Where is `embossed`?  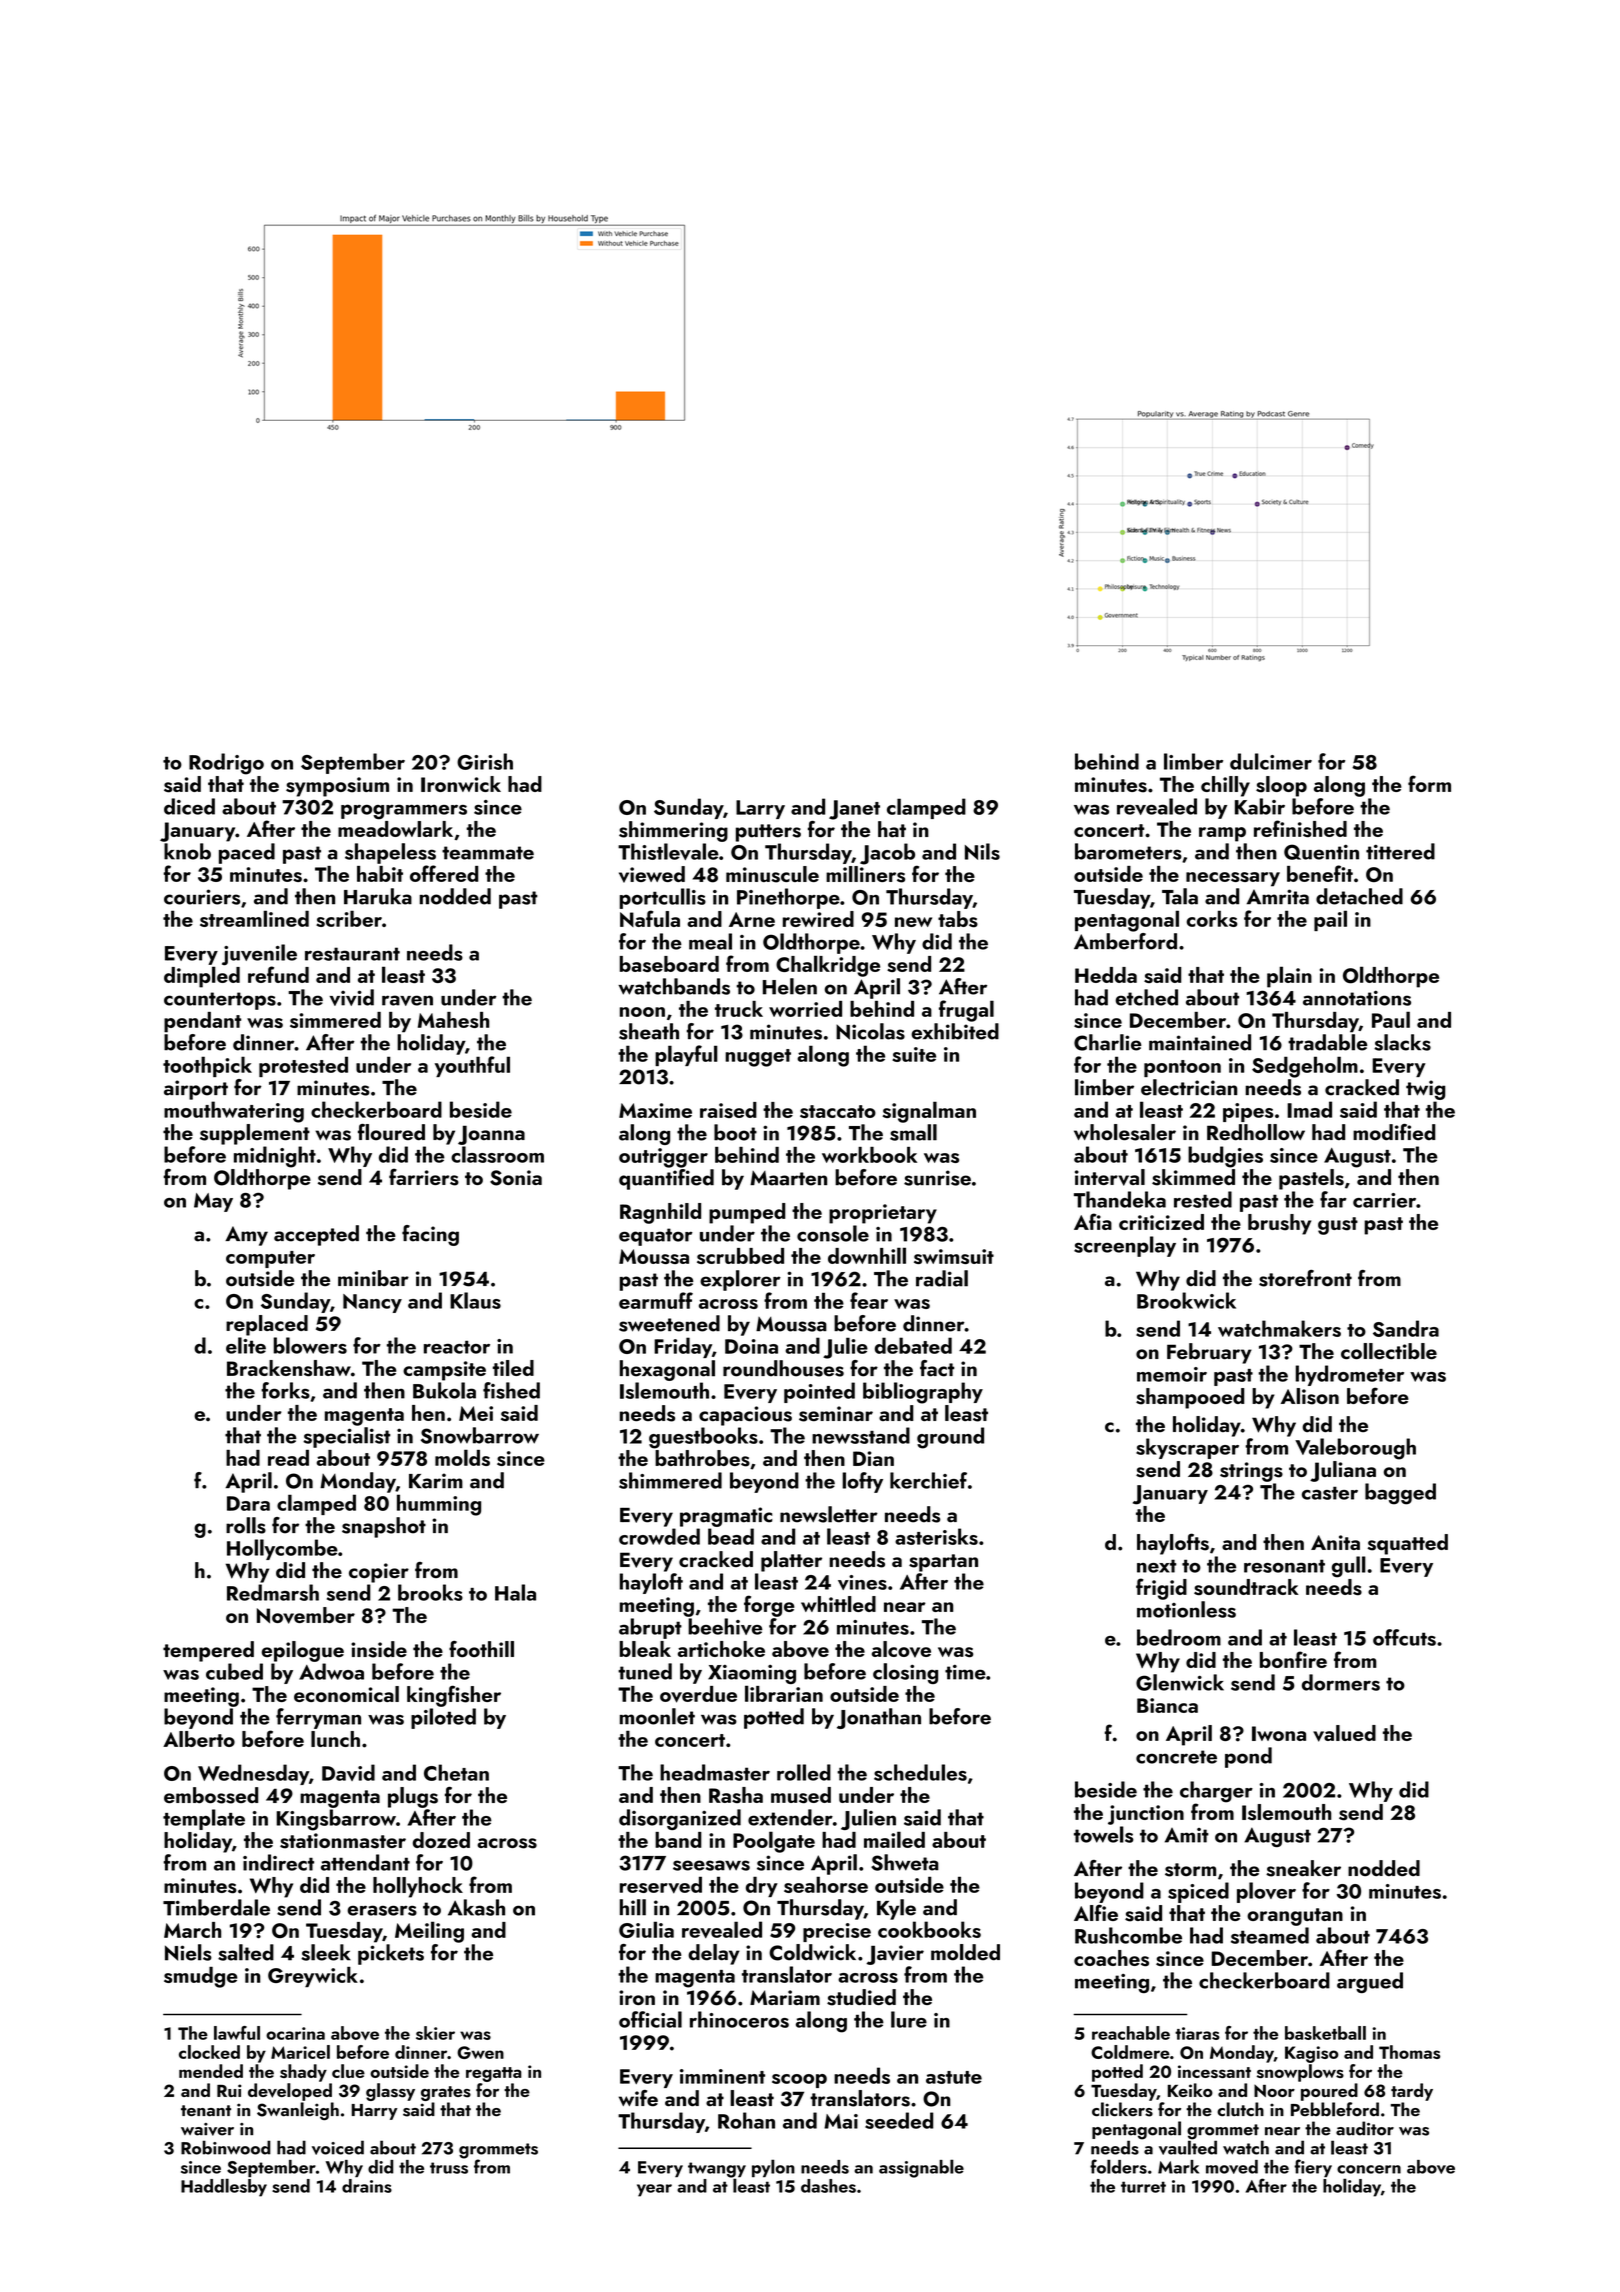
embossed is located at coordinates (211, 1795).
